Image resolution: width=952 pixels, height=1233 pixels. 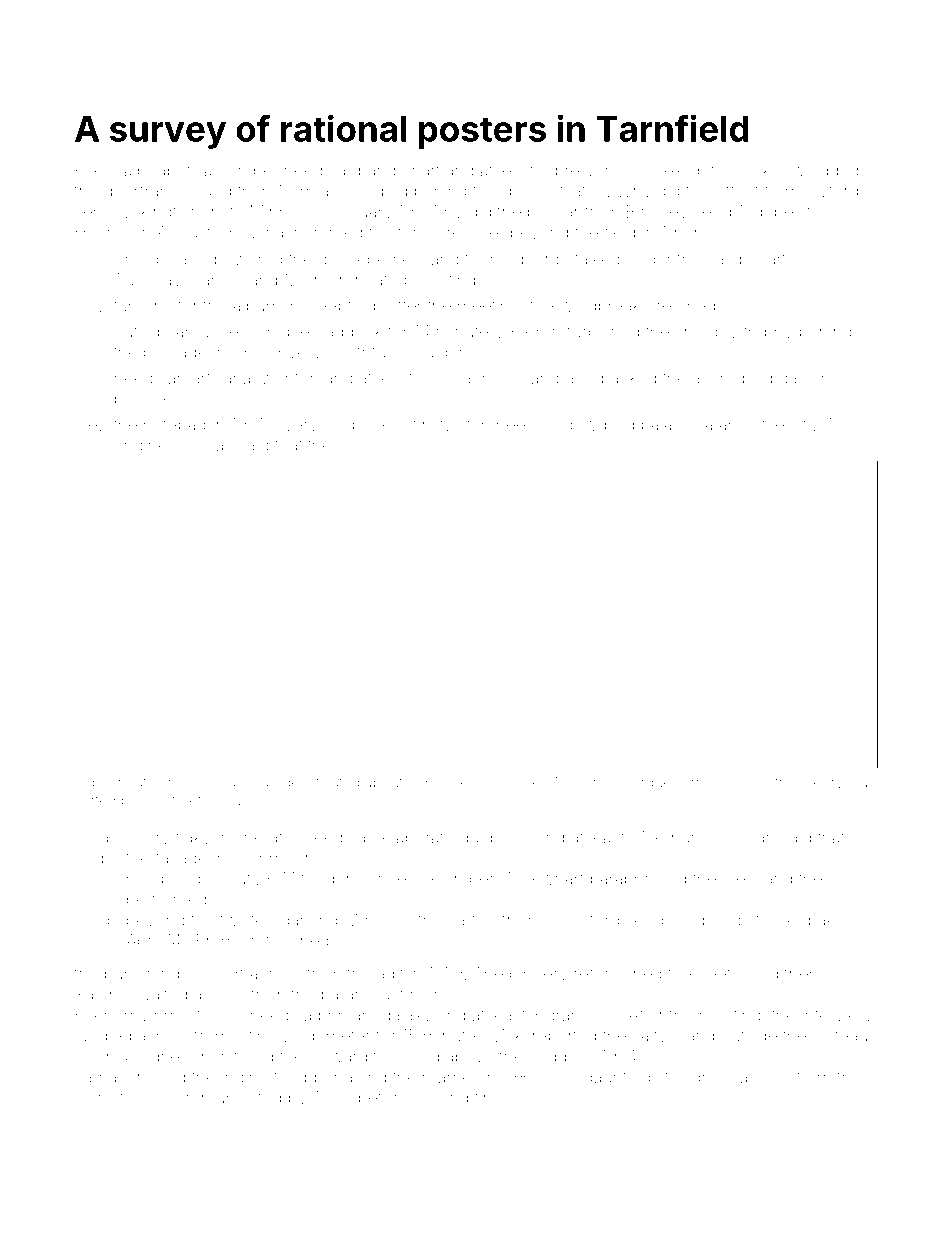 What do you see at coordinates (587, 170) in the screenshot?
I see `brewers` at bounding box center [587, 170].
